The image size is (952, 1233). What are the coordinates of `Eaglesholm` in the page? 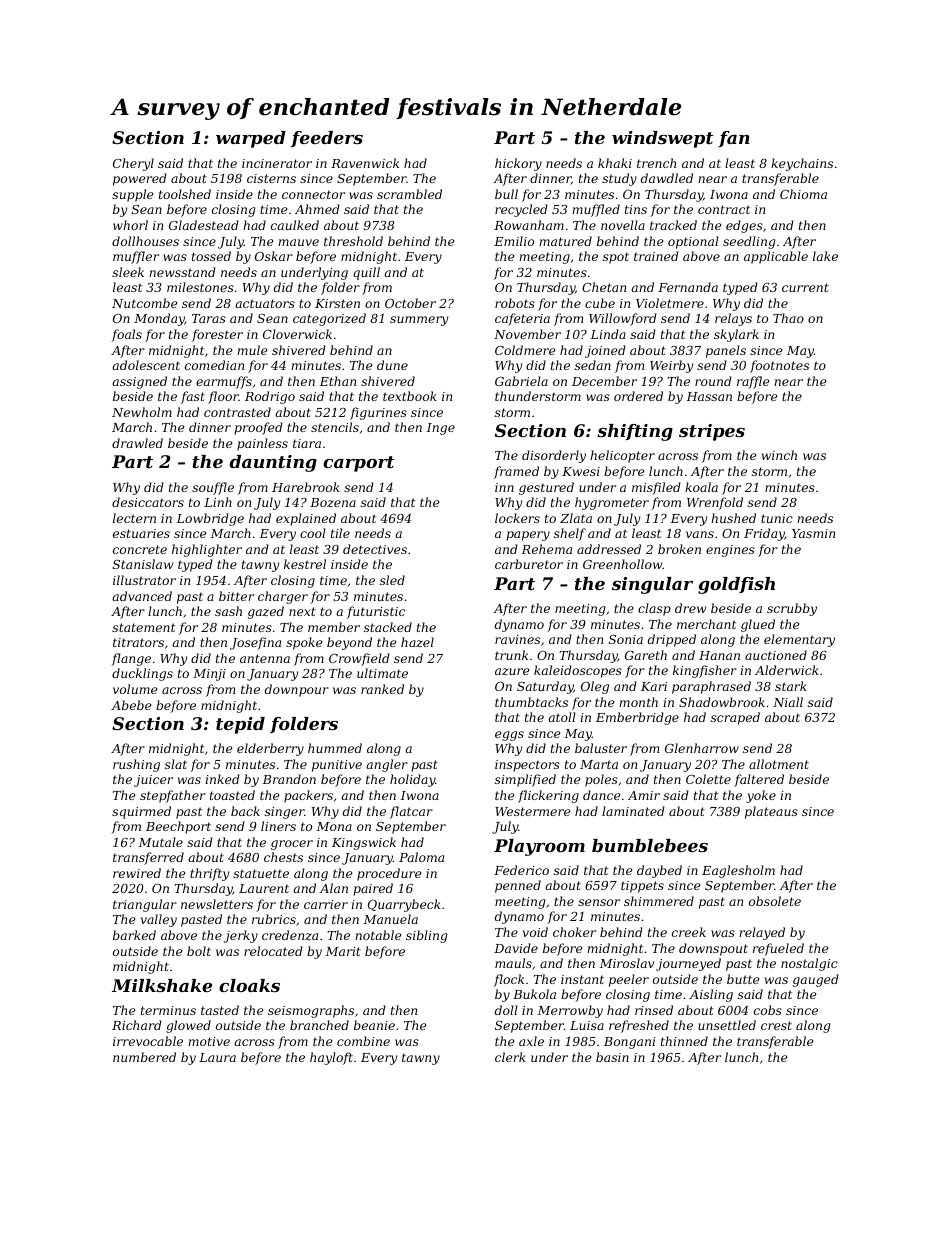 It's located at (738, 871).
